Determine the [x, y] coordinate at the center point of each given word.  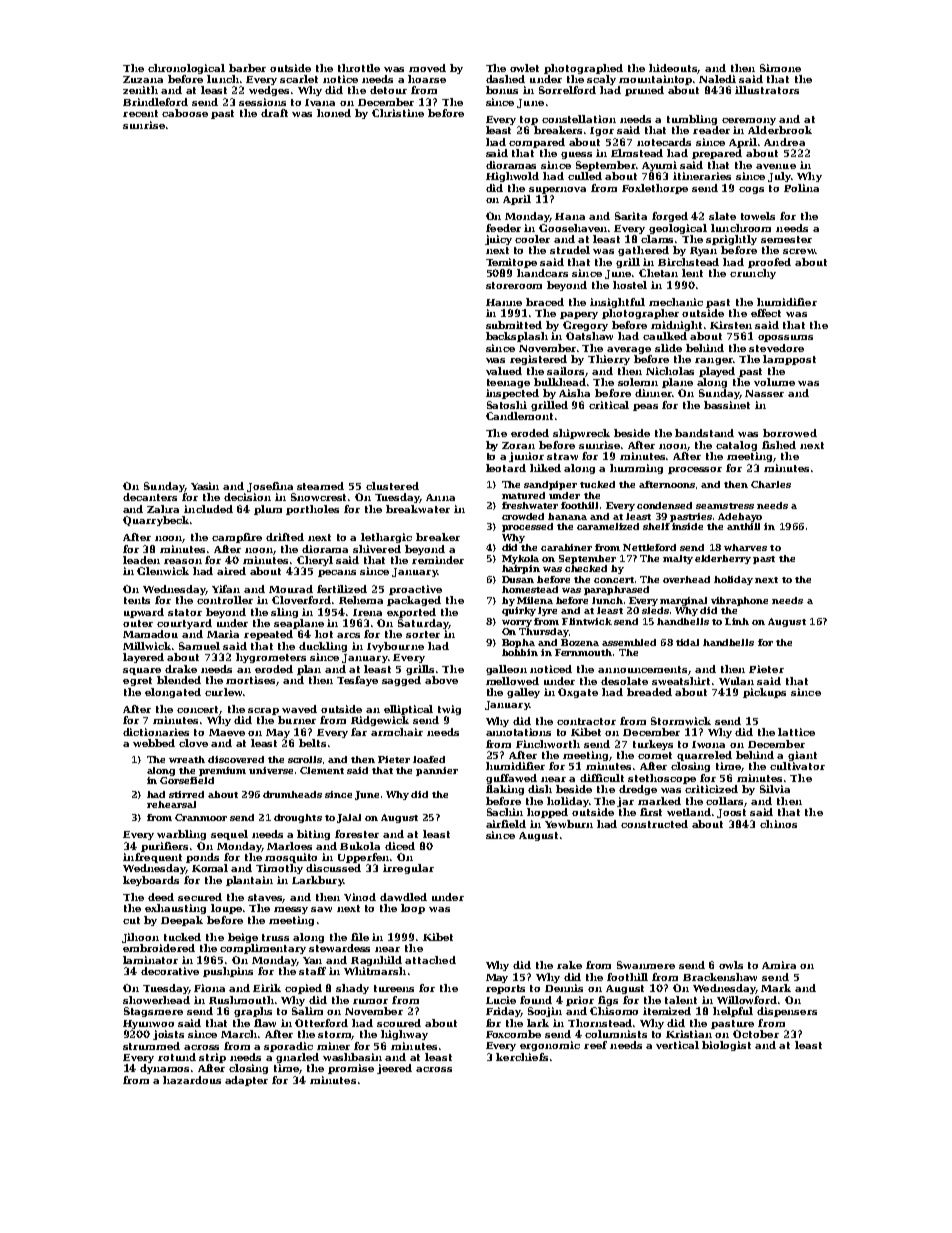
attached [430, 960]
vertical [677, 1045]
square [142, 671]
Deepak [182, 921]
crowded [523, 516]
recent [140, 113]
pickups [764, 693]
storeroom [514, 285]
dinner [653, 393]
